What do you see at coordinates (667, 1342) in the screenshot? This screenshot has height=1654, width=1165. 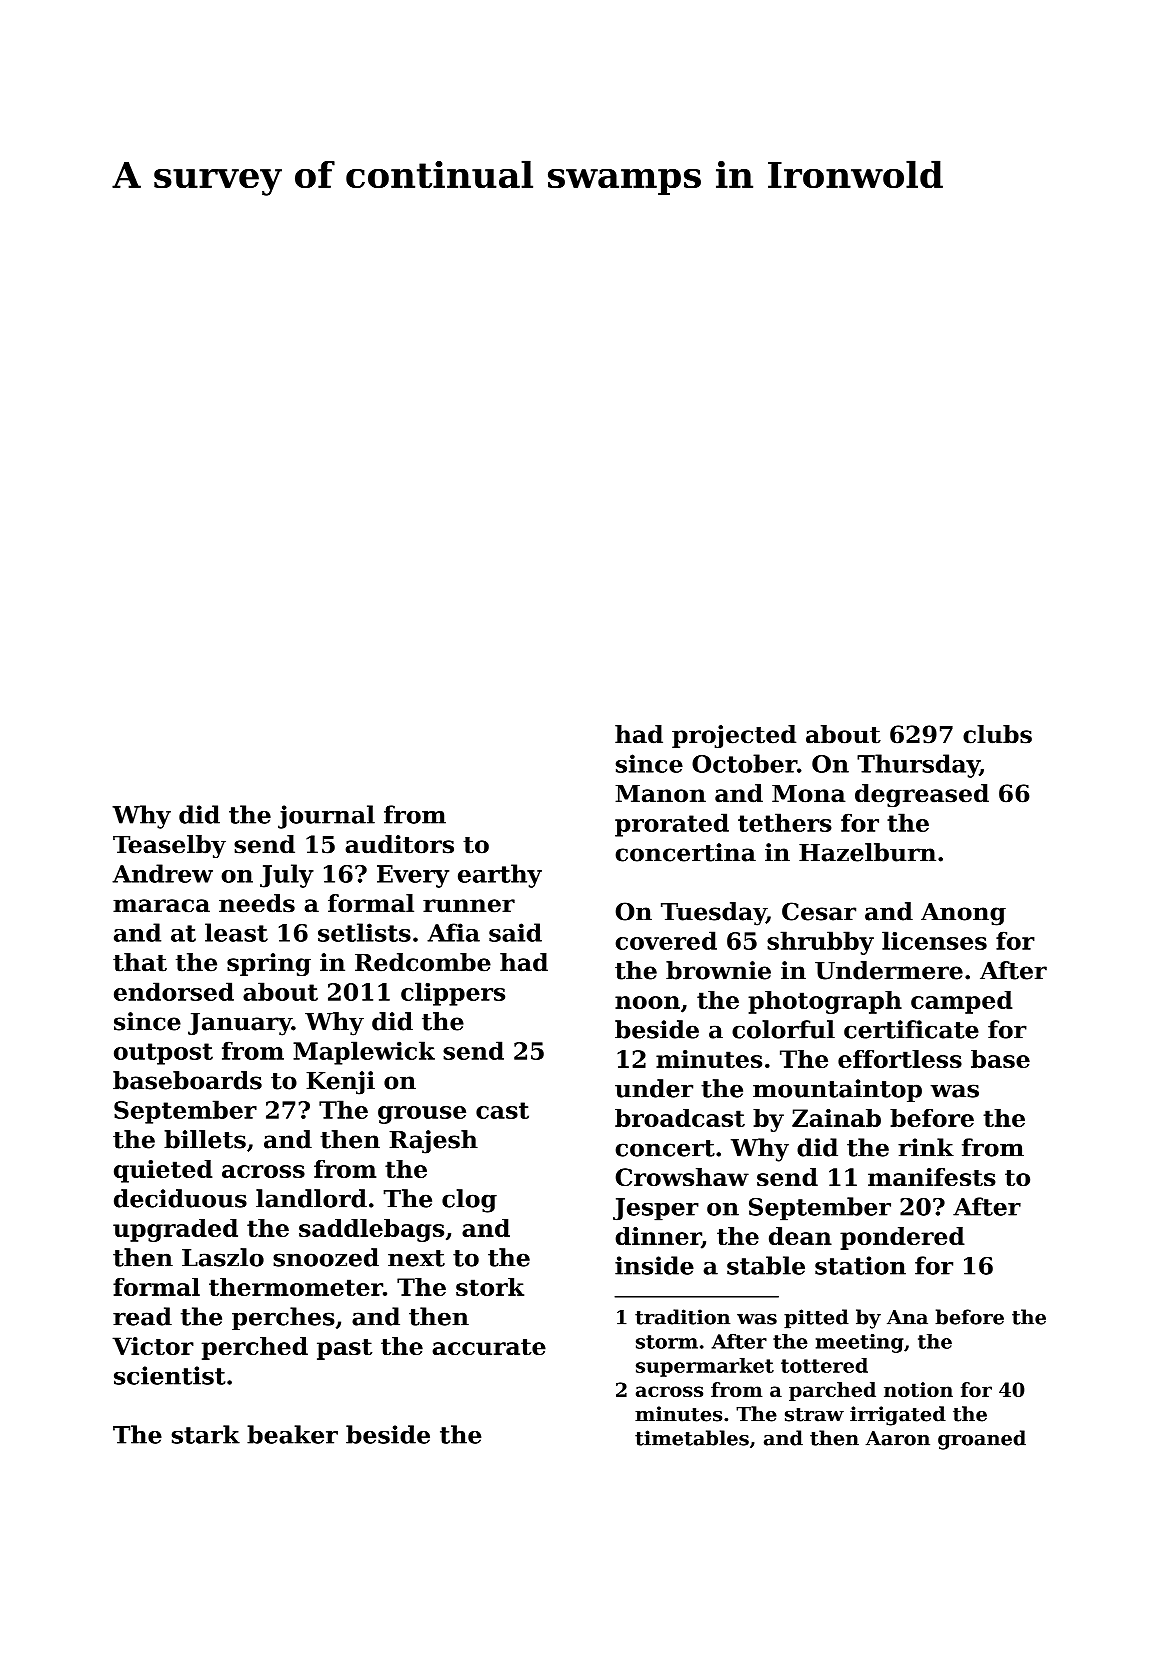 I see `storm` at bounding box center [667, 1342].
